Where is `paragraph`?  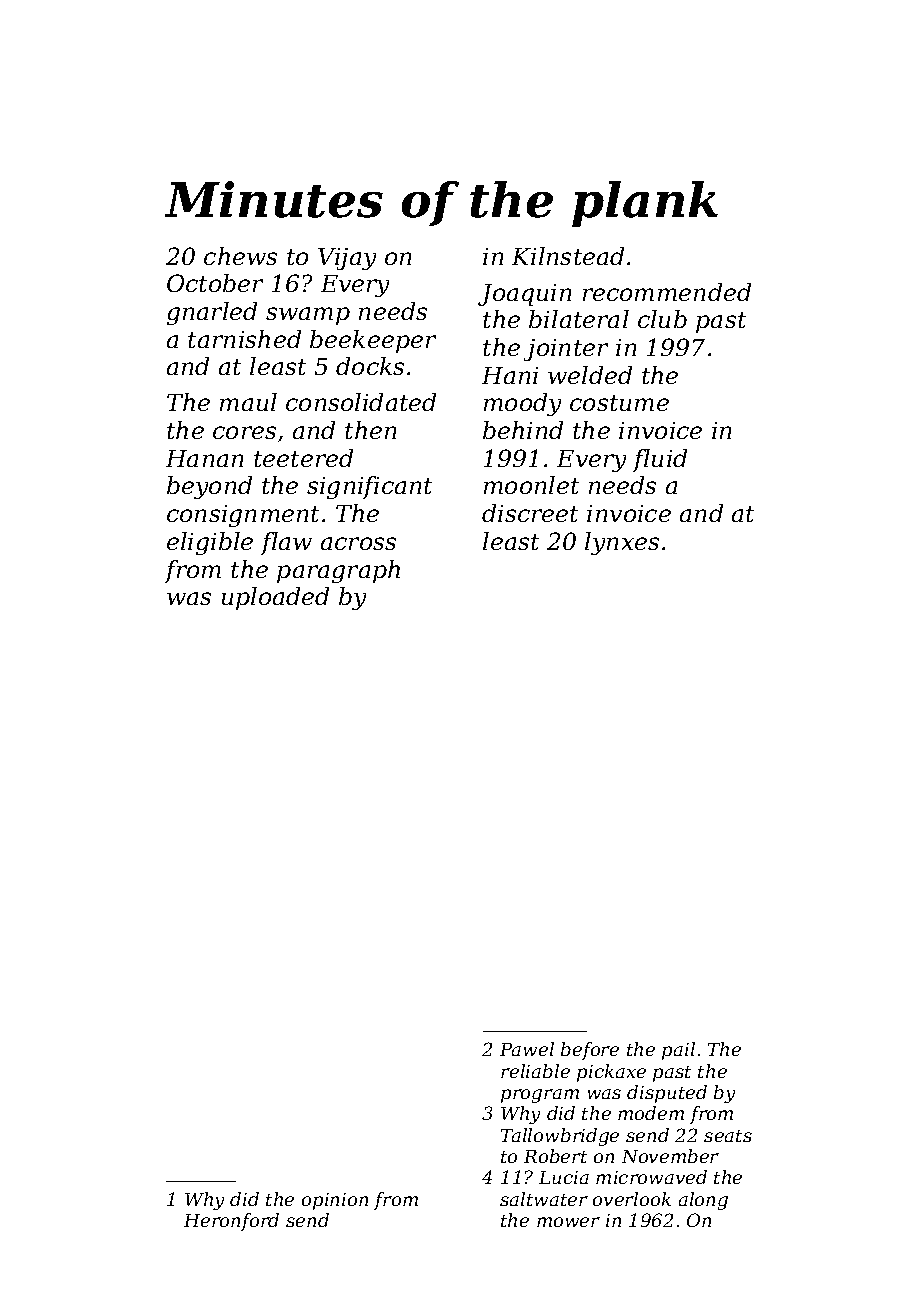 paragraph is located at coordinates (338, 571).
